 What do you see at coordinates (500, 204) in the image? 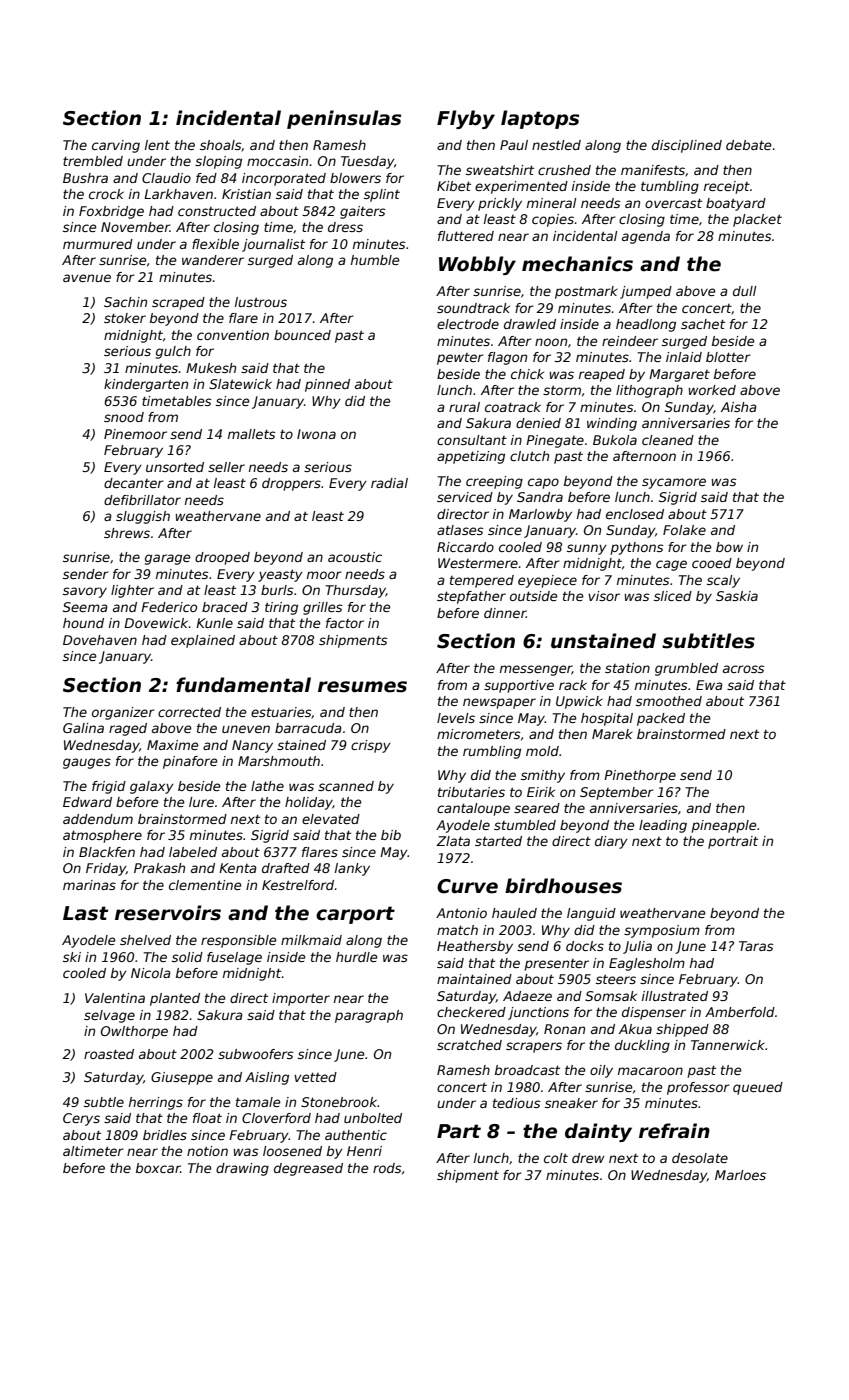
I see `prickly` at bounding box center [500, 204].
